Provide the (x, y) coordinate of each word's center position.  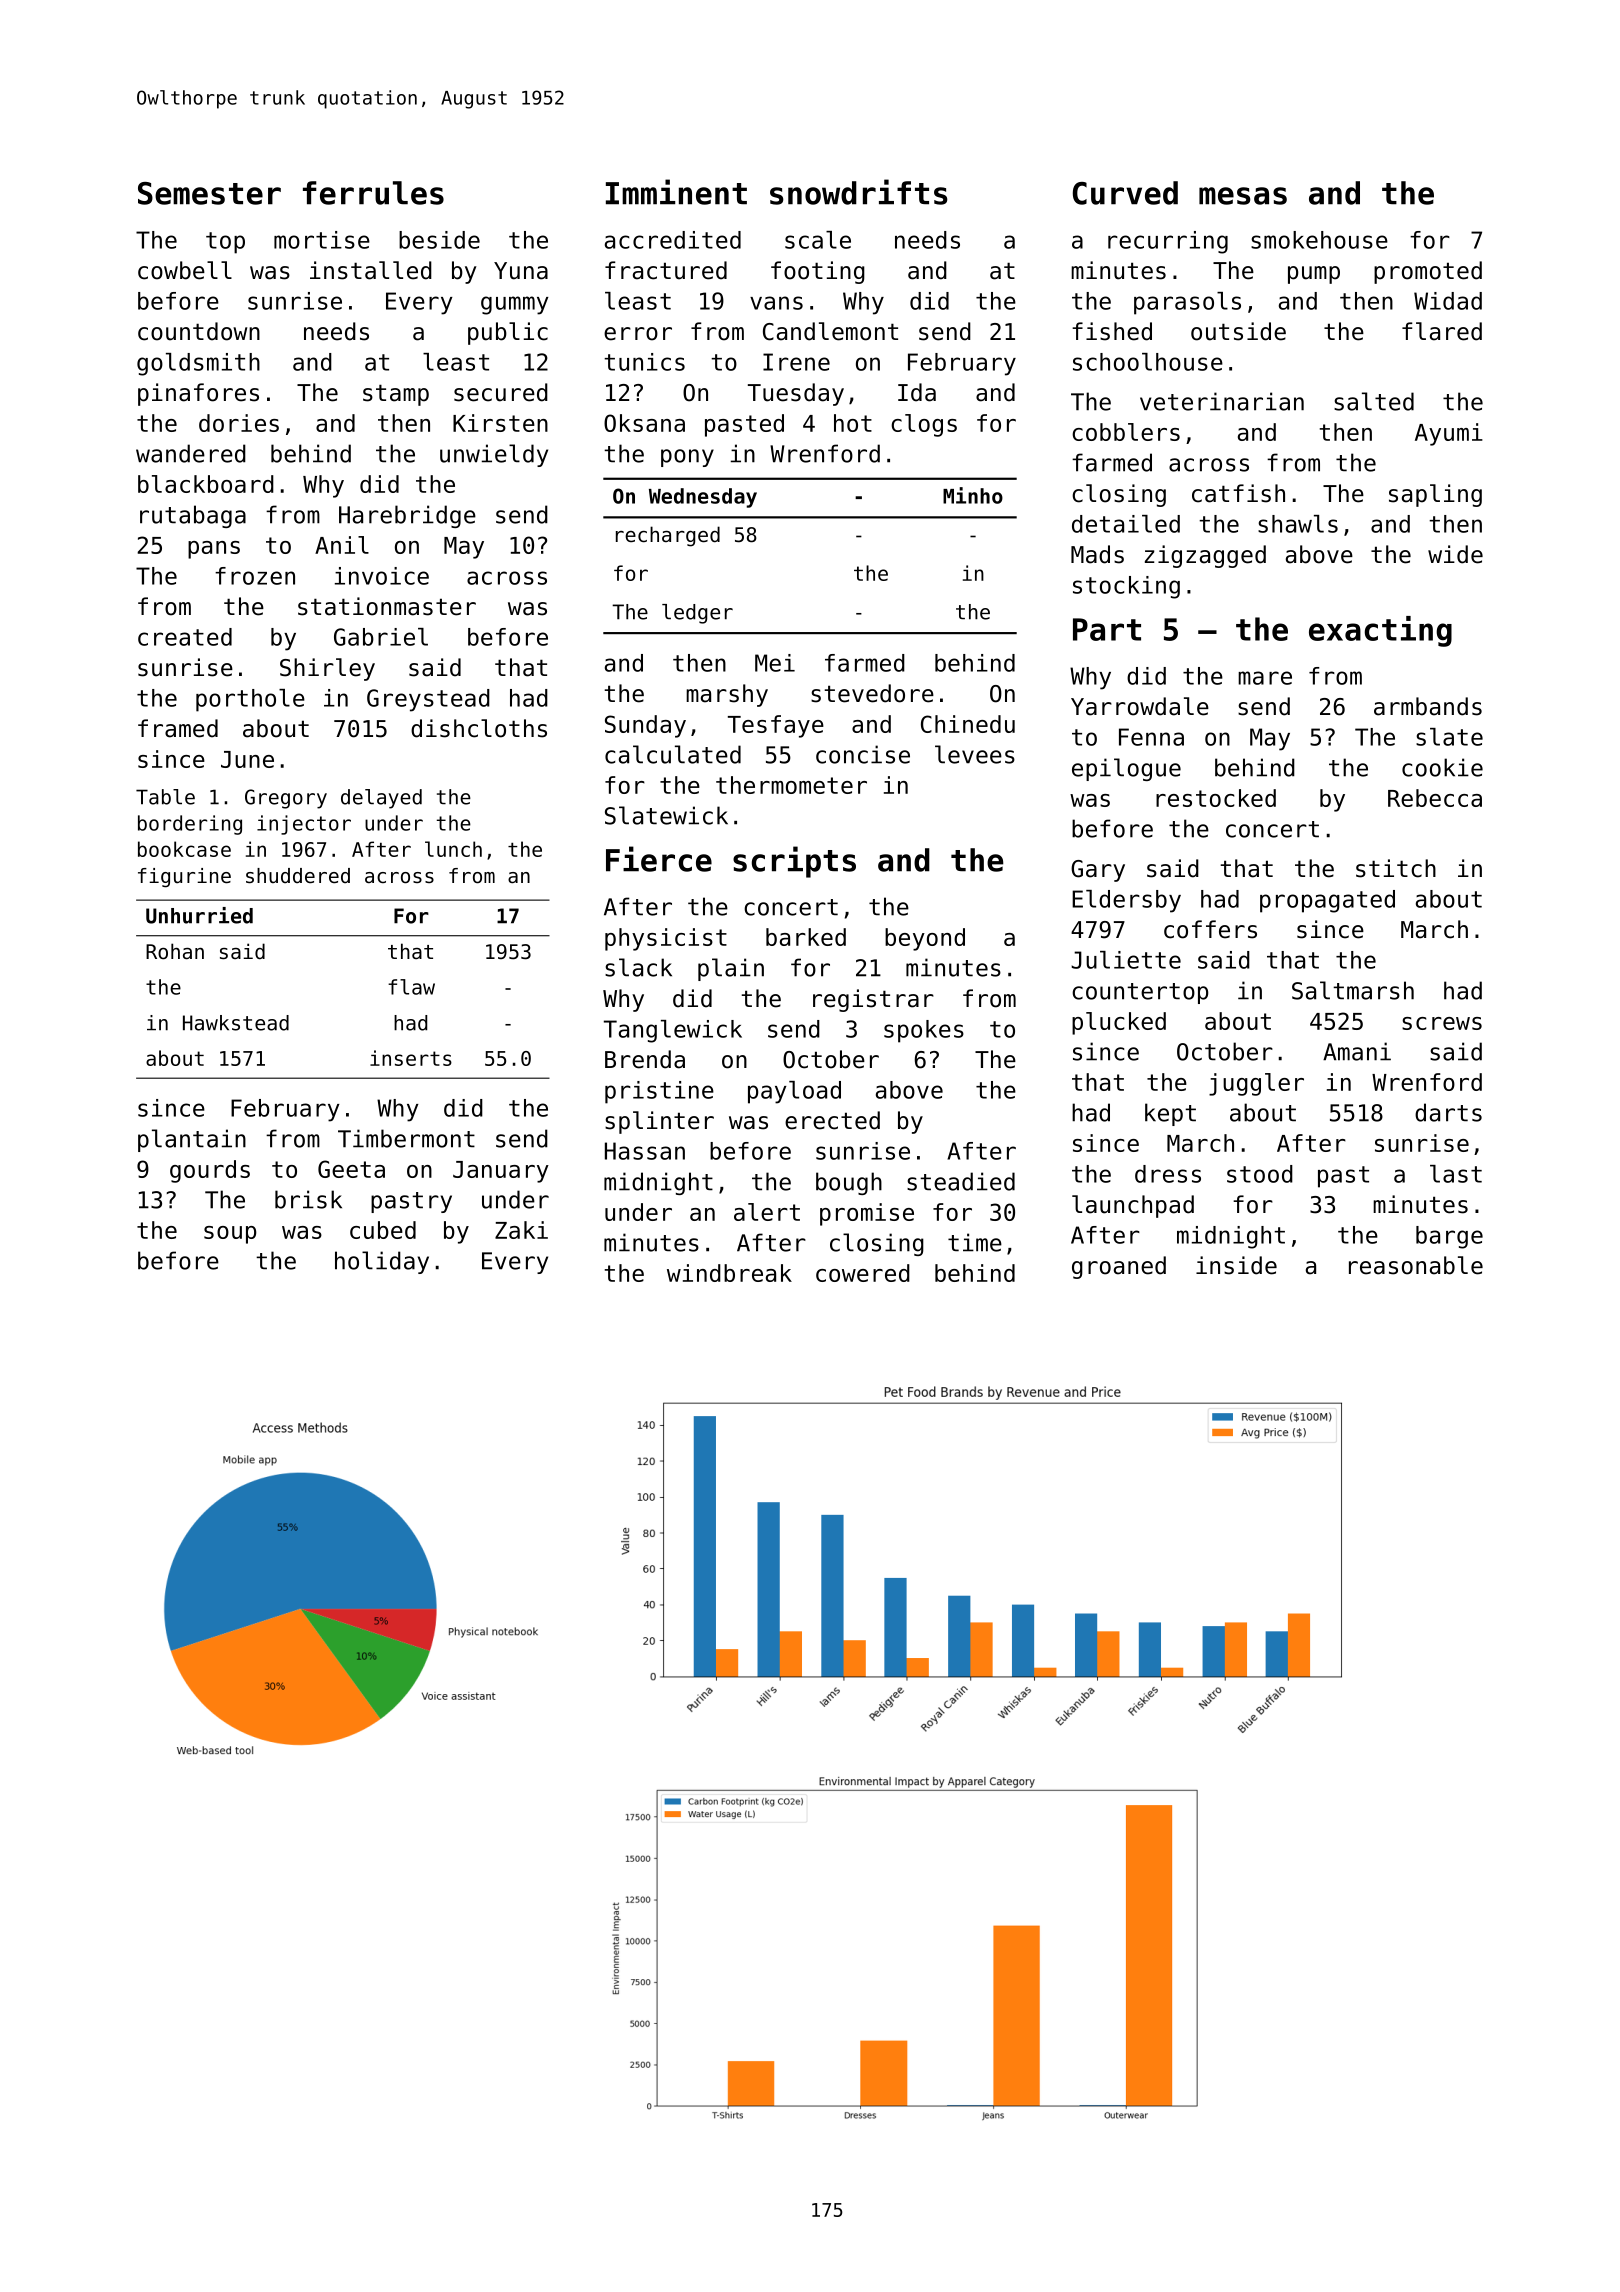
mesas (1243, 196)
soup (230, 1235)
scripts (794, 862)
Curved (1125, 193)
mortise (322, 240)
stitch (1396, 868)
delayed (381, 799)
